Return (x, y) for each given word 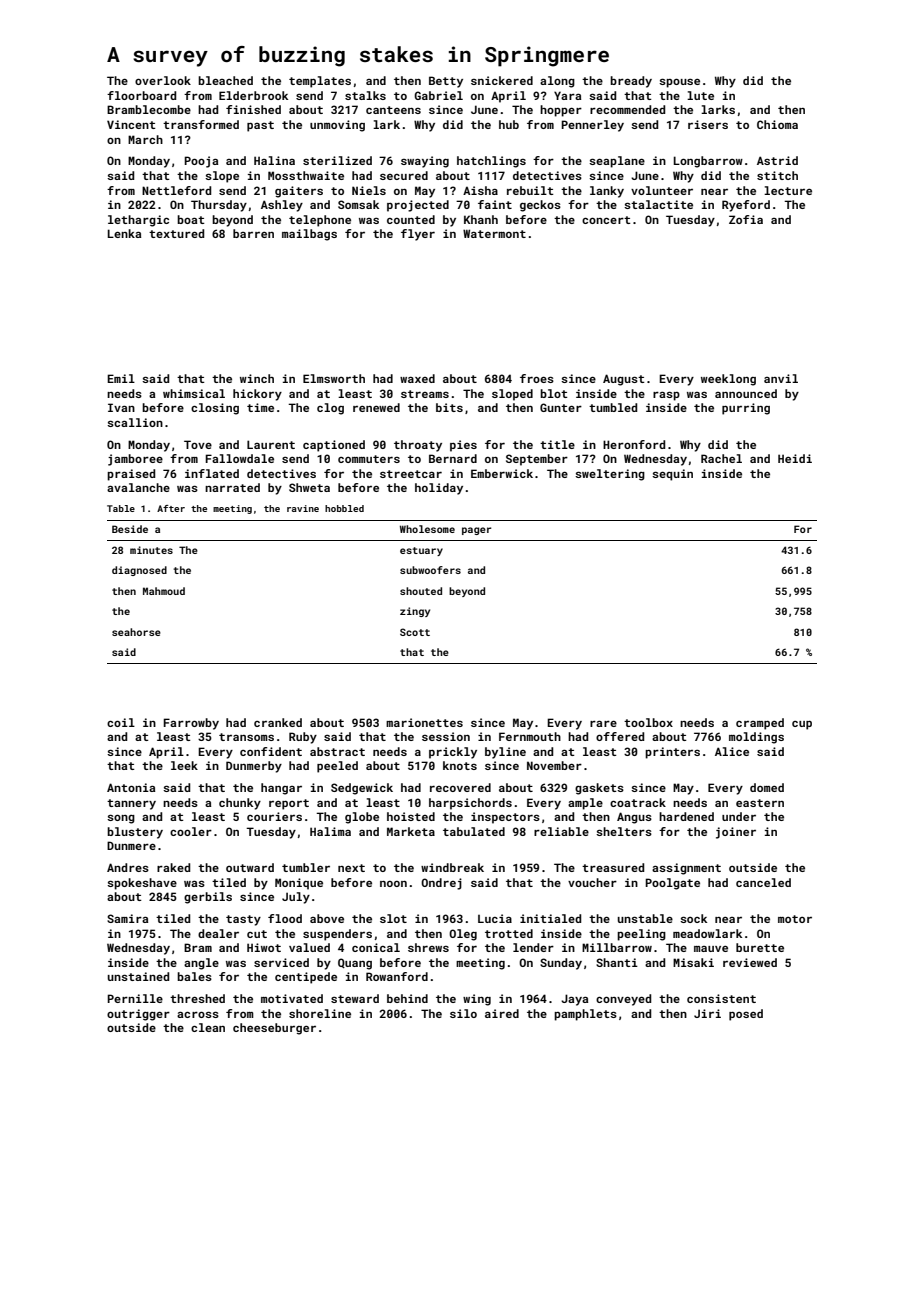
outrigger (138, 1015)
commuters (369, 459)
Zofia (746, 219)
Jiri (707, 1013)
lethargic (138, 221)
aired (502, 1013)
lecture (788, 190)
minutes (151, 550)
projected (418, 206)
